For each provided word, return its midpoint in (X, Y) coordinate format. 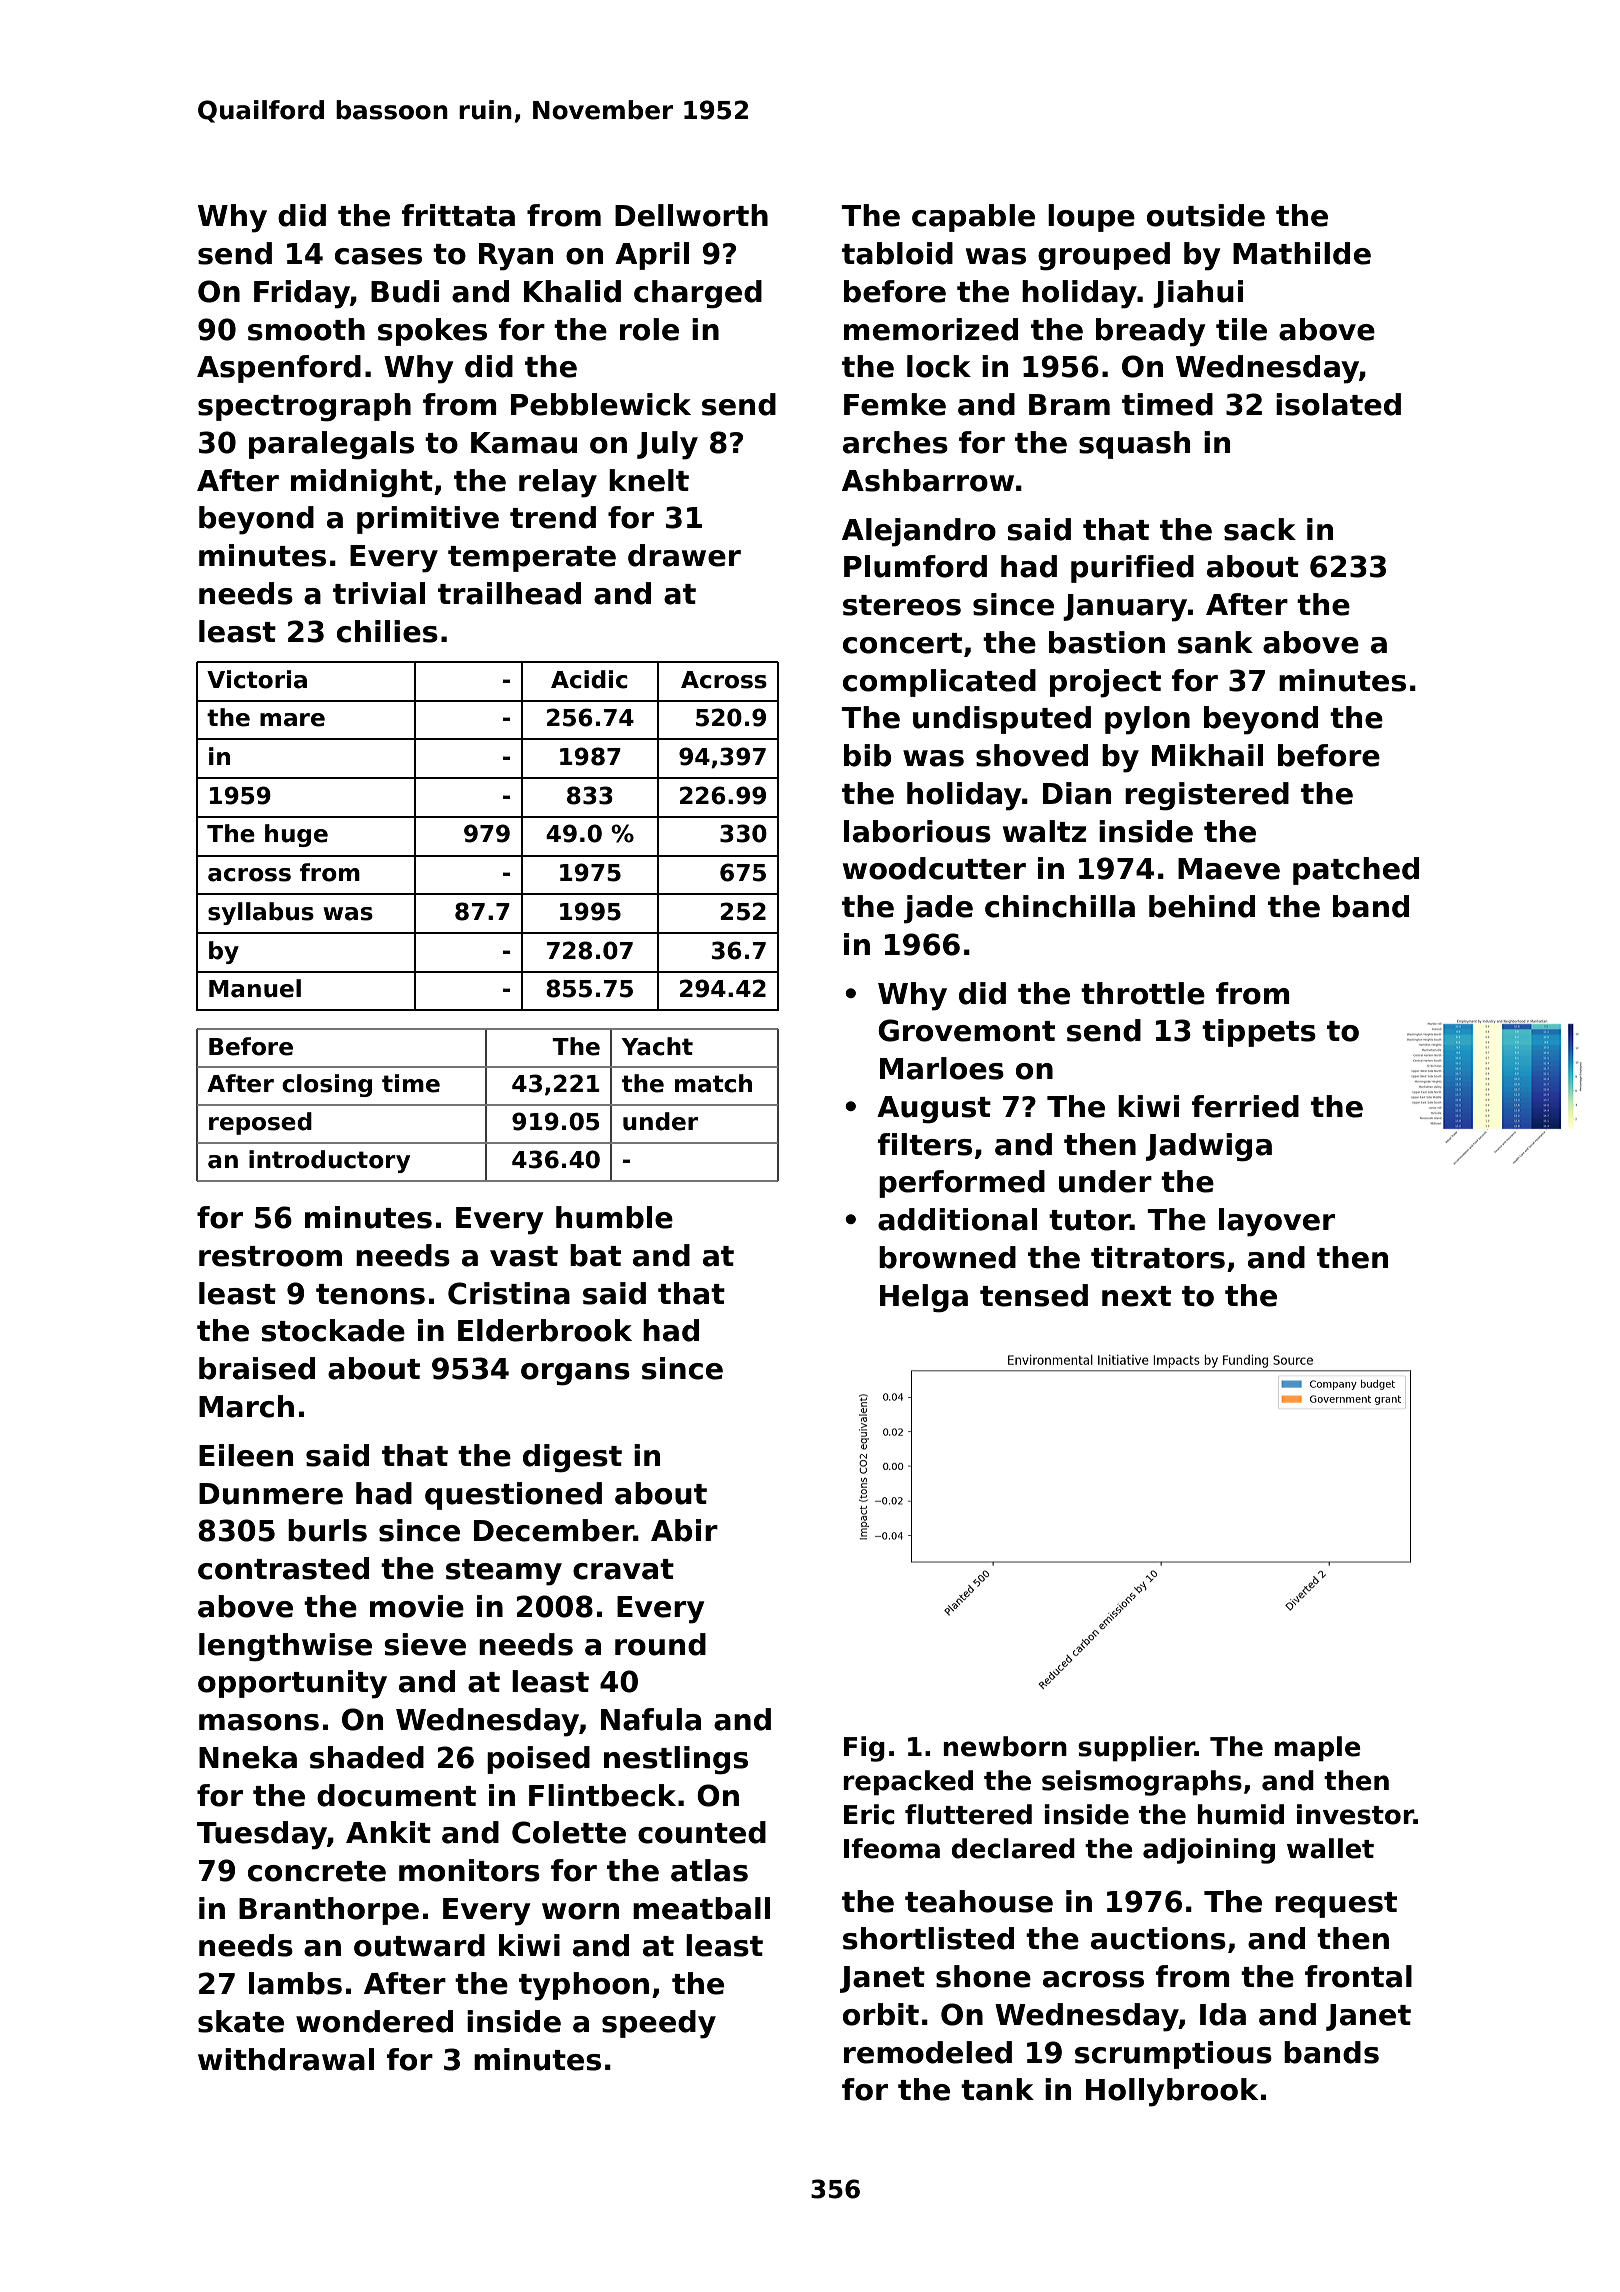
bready (1150, 332)
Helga (924, 1298)
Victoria (257, 679)
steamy (504, 1572)
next (1136, 1296)
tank (997, 2089)
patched (1356, 871)
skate (241, 2021)
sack (1260, 529)
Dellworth (691, 215)
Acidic (589, 679)
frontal (1358, 1976)
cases (378, 256)
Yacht (657, 1046)
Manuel (255, 988)
